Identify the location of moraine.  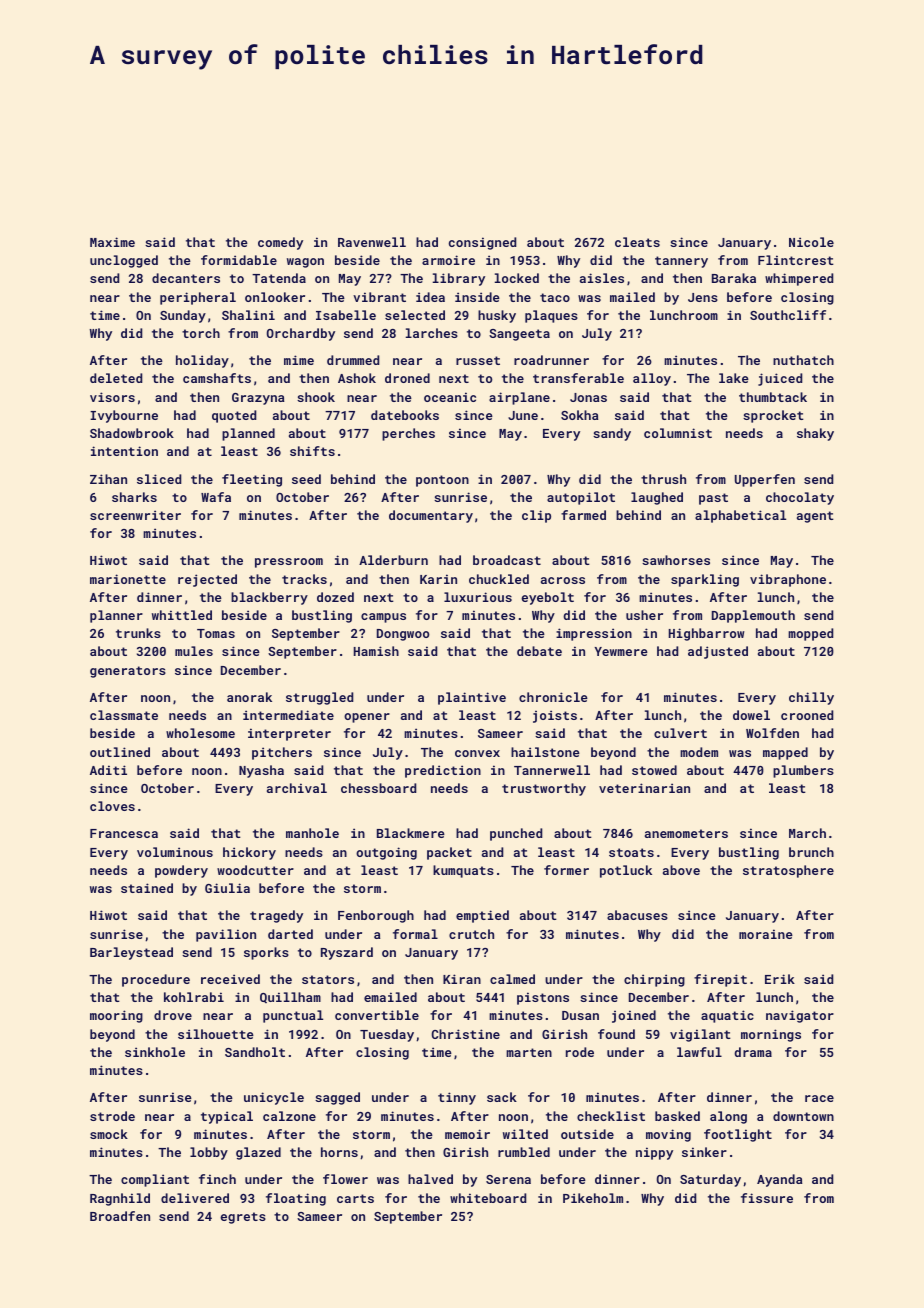
(766, 934).
